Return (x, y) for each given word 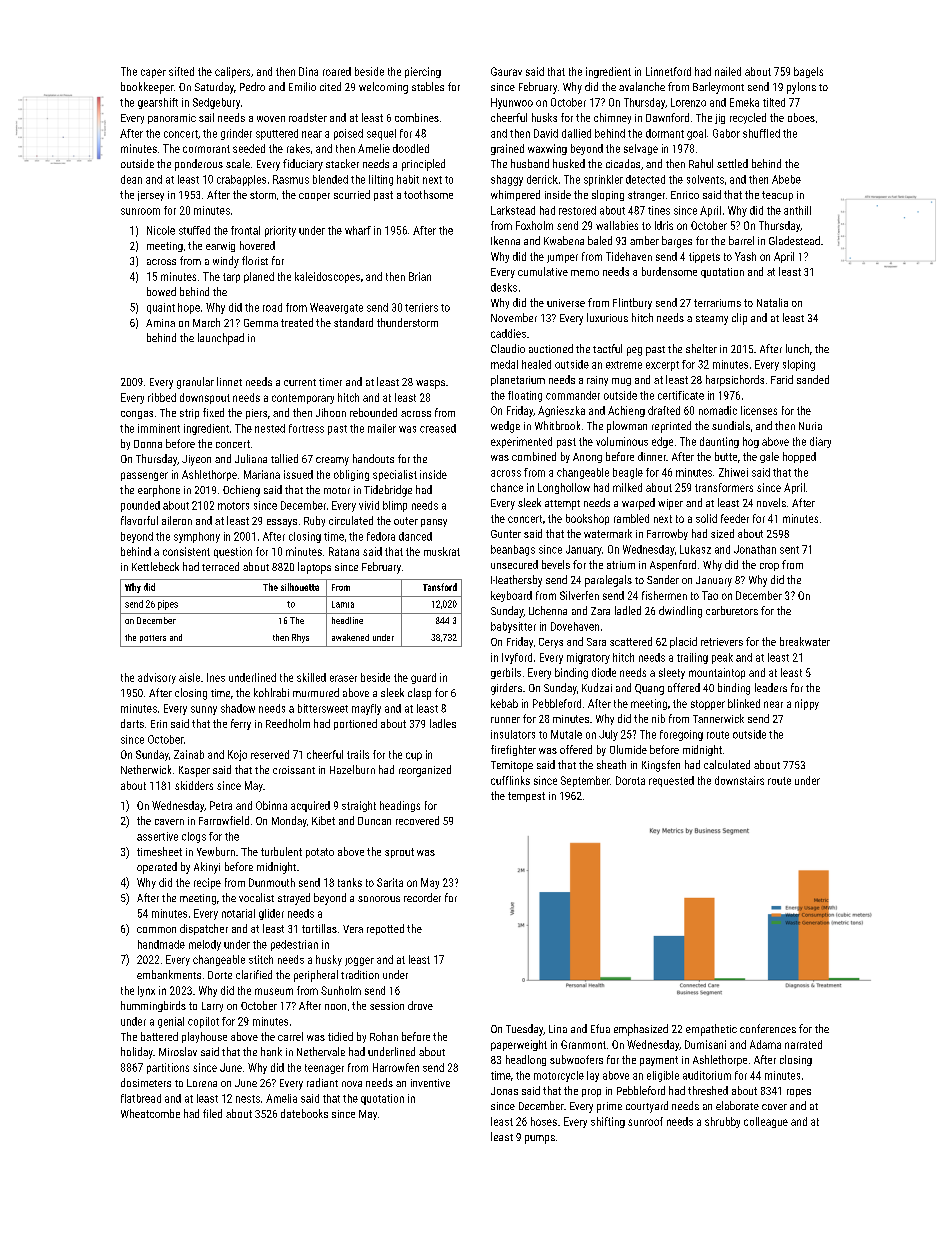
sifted (181, 71)
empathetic (711, 1030)
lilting (381, 180)
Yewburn (216, 851)
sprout (399, 853)
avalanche (642, 86)
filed (212, 1113)
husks (544, 117)
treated (297, 322)
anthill (797, 210)
